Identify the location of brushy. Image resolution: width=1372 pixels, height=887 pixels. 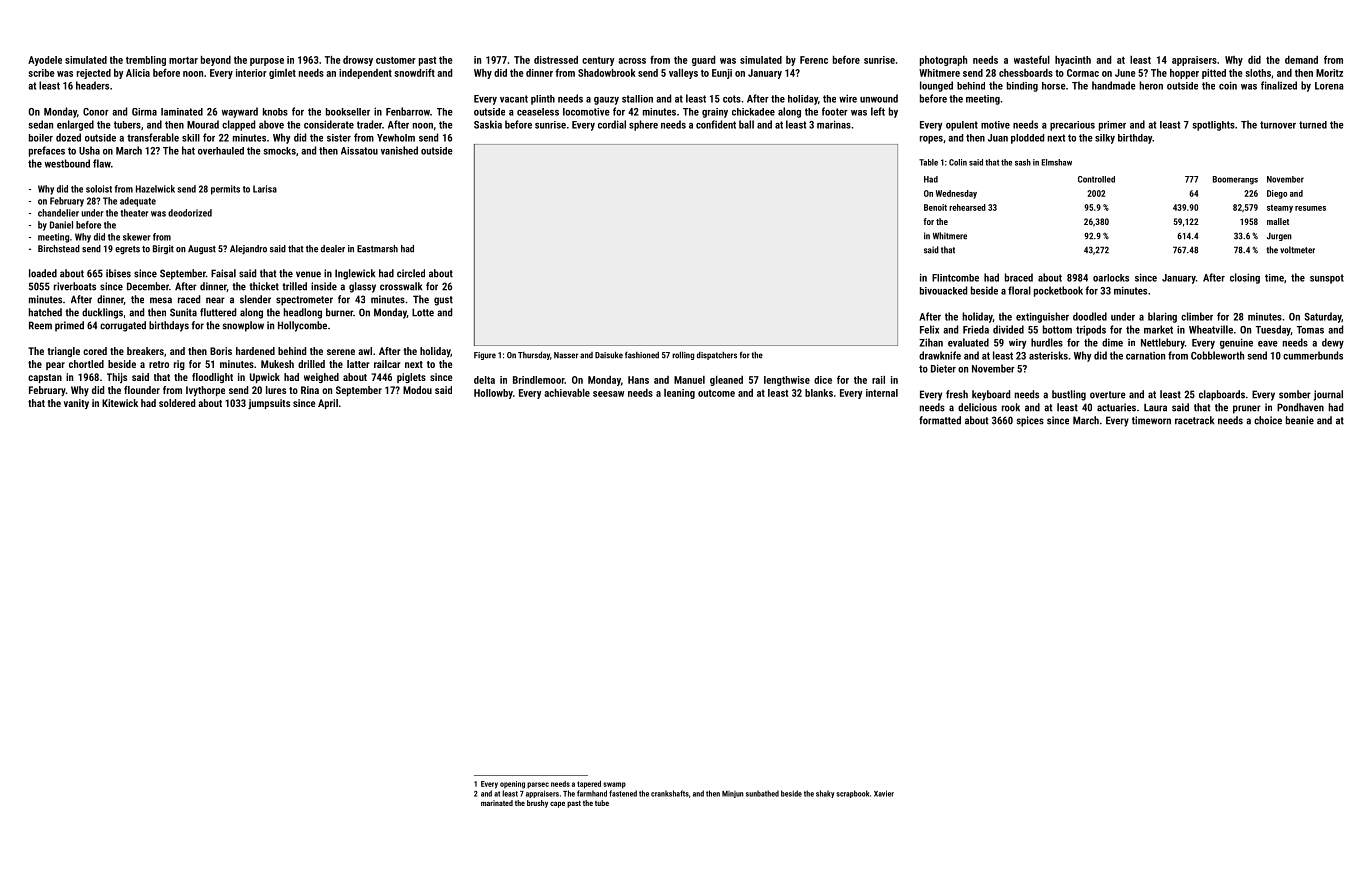
(537, 804).
